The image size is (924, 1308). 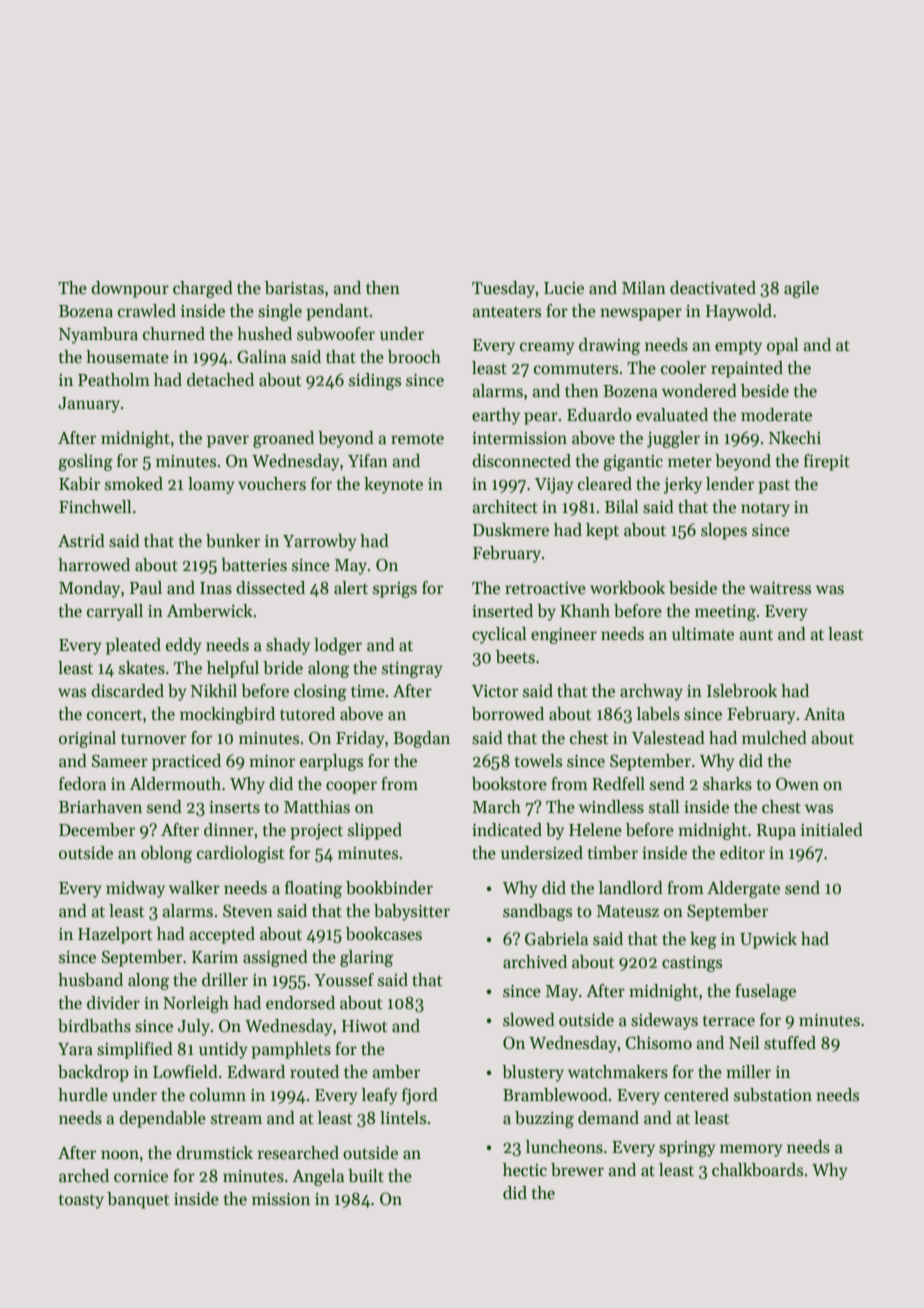 I want to click on banquet, so click(x=138, y=1200).
